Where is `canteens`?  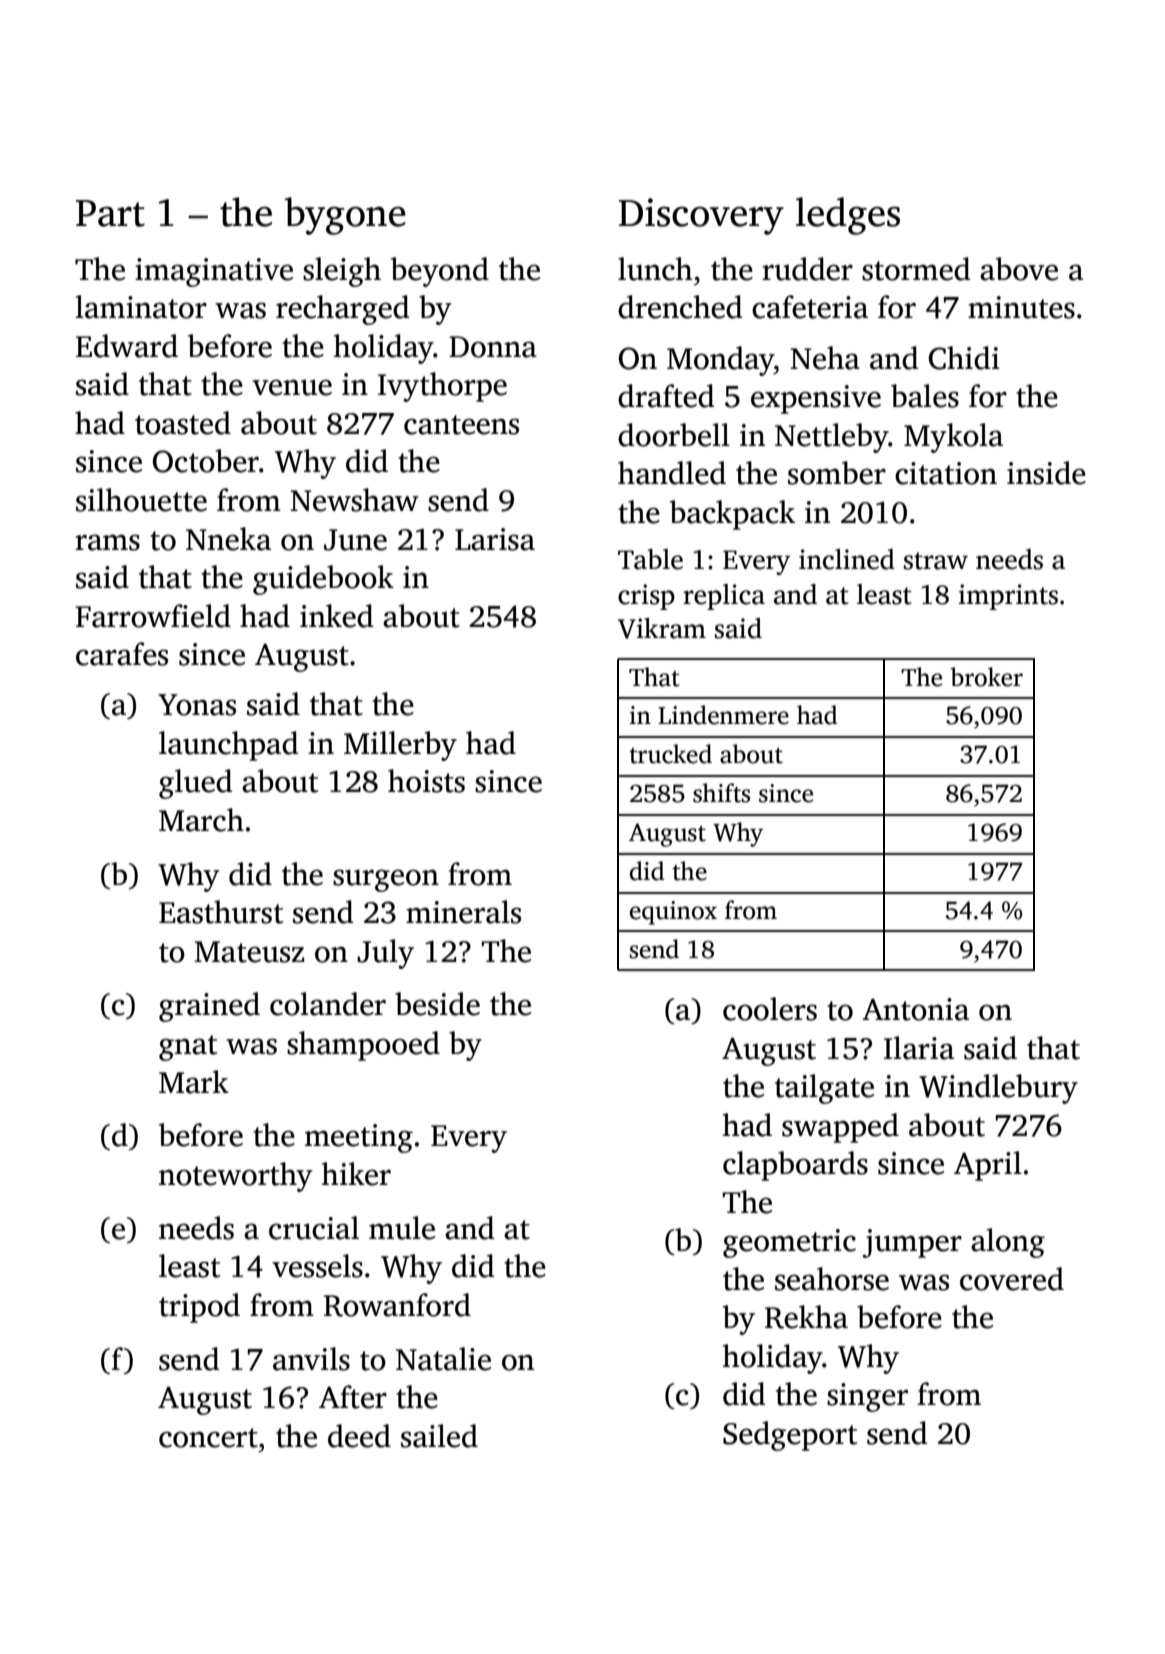 canteens is located at coordinates (461, 425).
